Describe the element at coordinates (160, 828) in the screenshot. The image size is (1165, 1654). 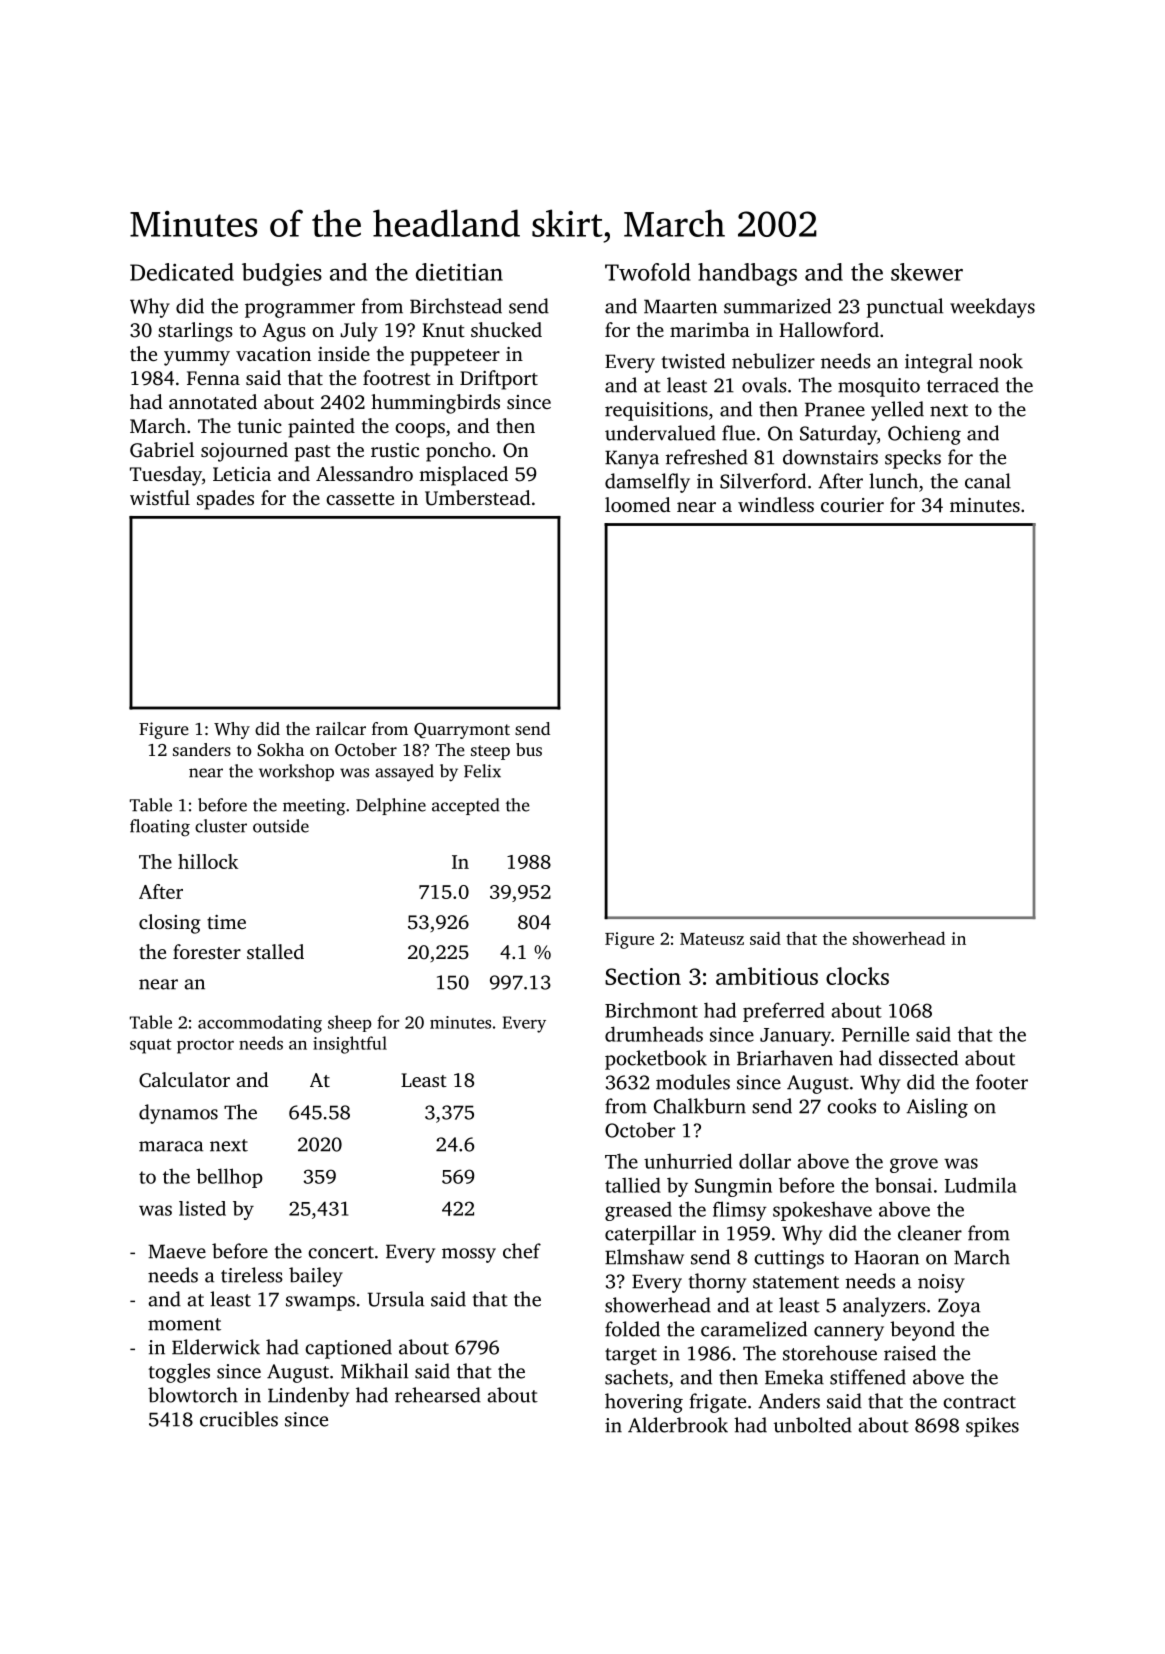
I see `floating` at that location.
